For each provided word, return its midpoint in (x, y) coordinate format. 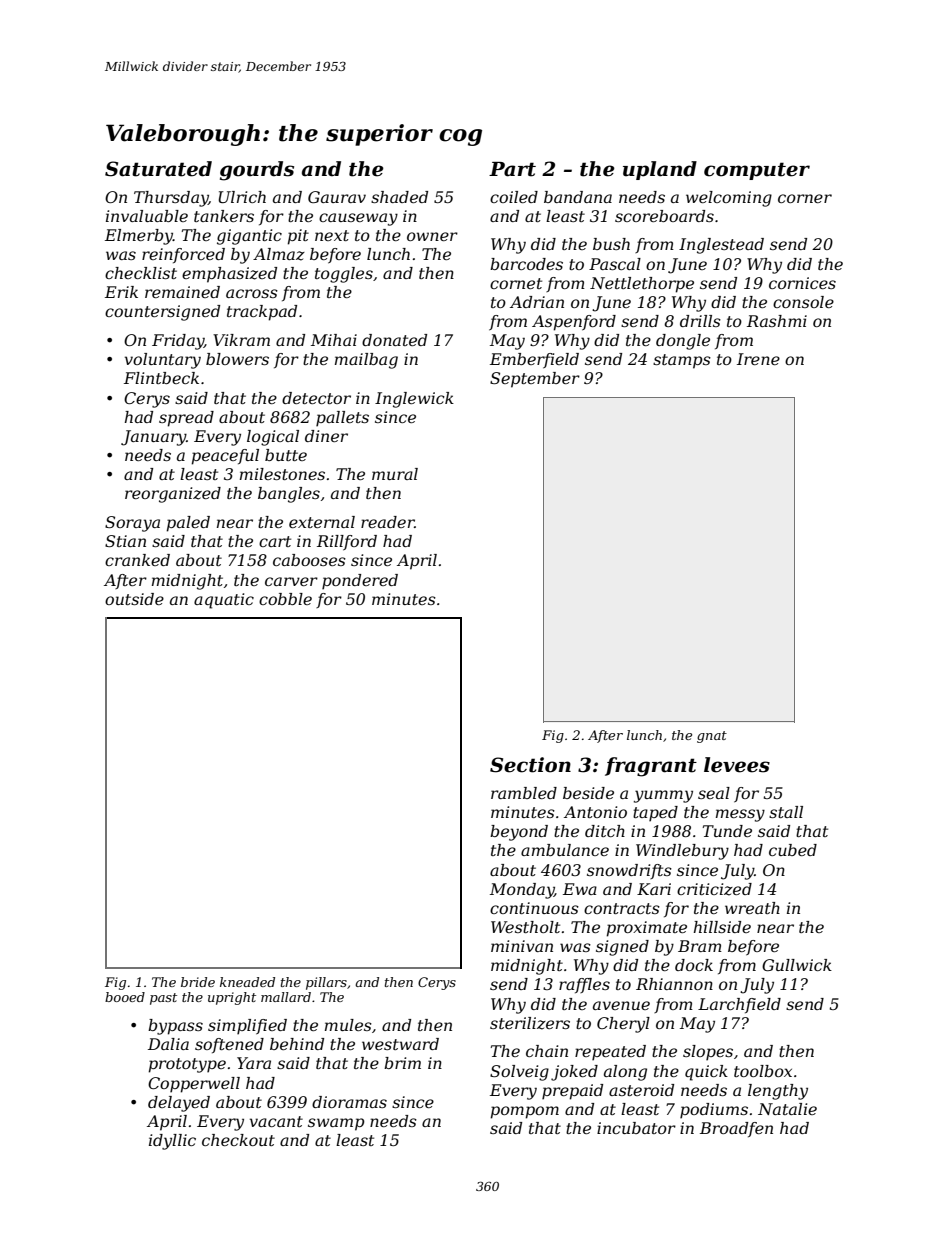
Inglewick (414, 400)
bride (198, 982)
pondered (360, 582)
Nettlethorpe (642, 285)
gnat (712, 737)
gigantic (249, 237)
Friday (178, 342)
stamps (682, 361)
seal (714, 793)
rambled (524, 793)
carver (291, 581)
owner (432, 236)
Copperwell (194, 1085)
